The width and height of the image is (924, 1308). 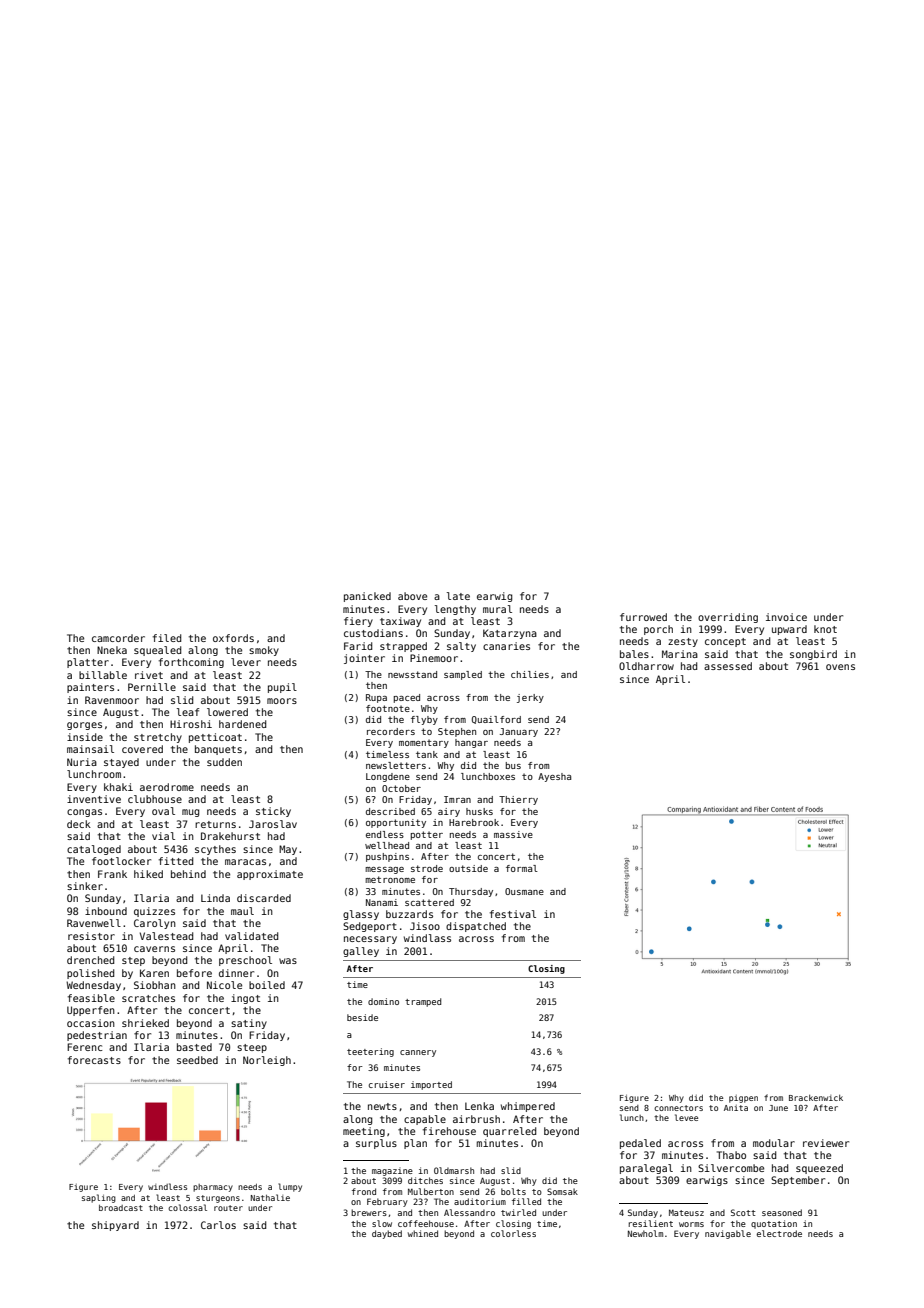 I want to click on fiery, so click(x=358, y=622).
